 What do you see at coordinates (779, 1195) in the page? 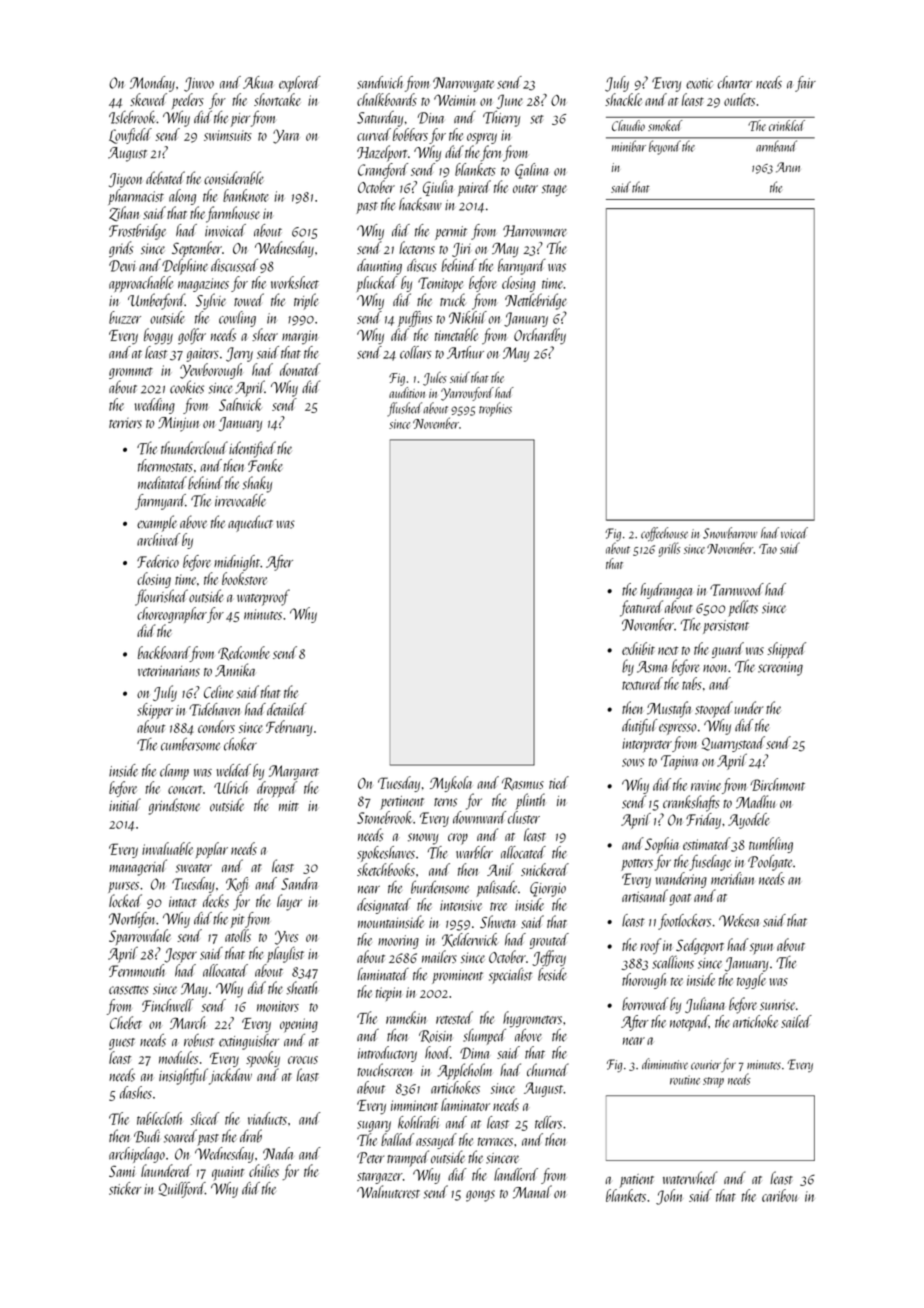
I see `caribou` at bounding box center [779, 1195].
